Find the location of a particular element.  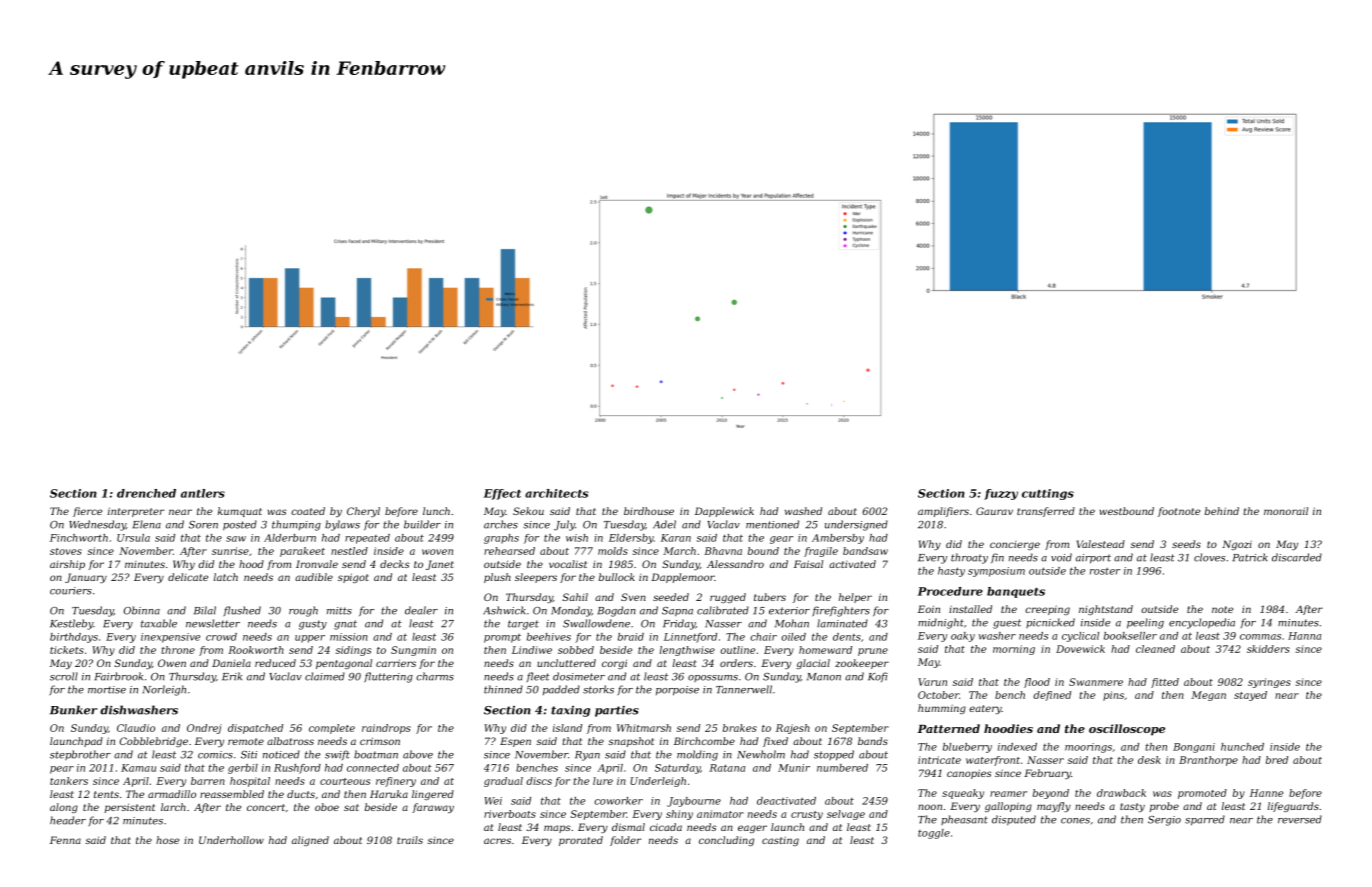

Valestead is located at coordinates (1101, 544).
